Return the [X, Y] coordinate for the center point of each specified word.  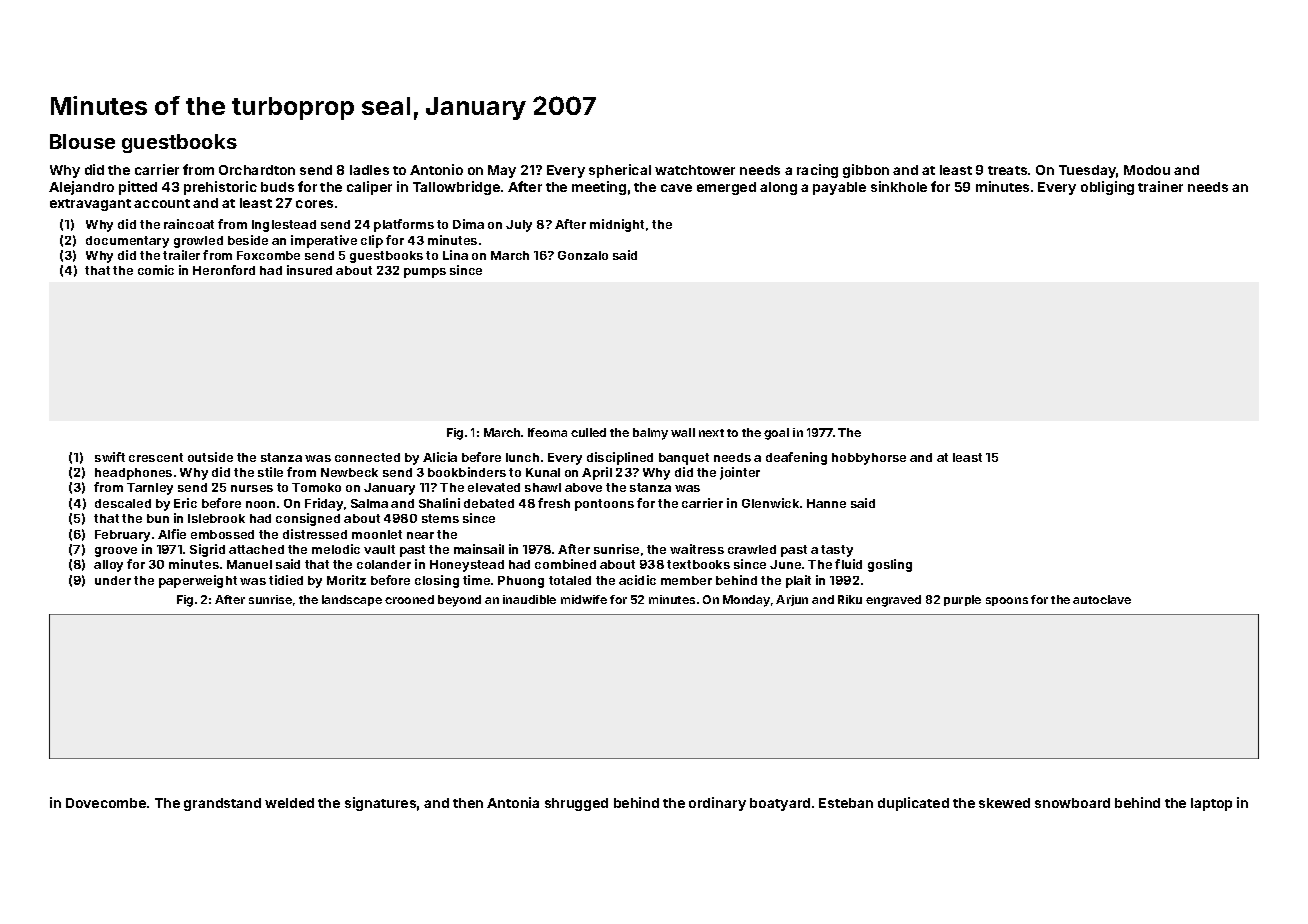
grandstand [222, 804]
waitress [697, 549]
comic [156, 270]
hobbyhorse [869, 459]
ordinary [717, 804]
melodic [336, 549]
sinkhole [899, 186]
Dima [468, 224]
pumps [425, 273]
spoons [1007, 601]
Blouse [82, 141]
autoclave [1102, 599]
